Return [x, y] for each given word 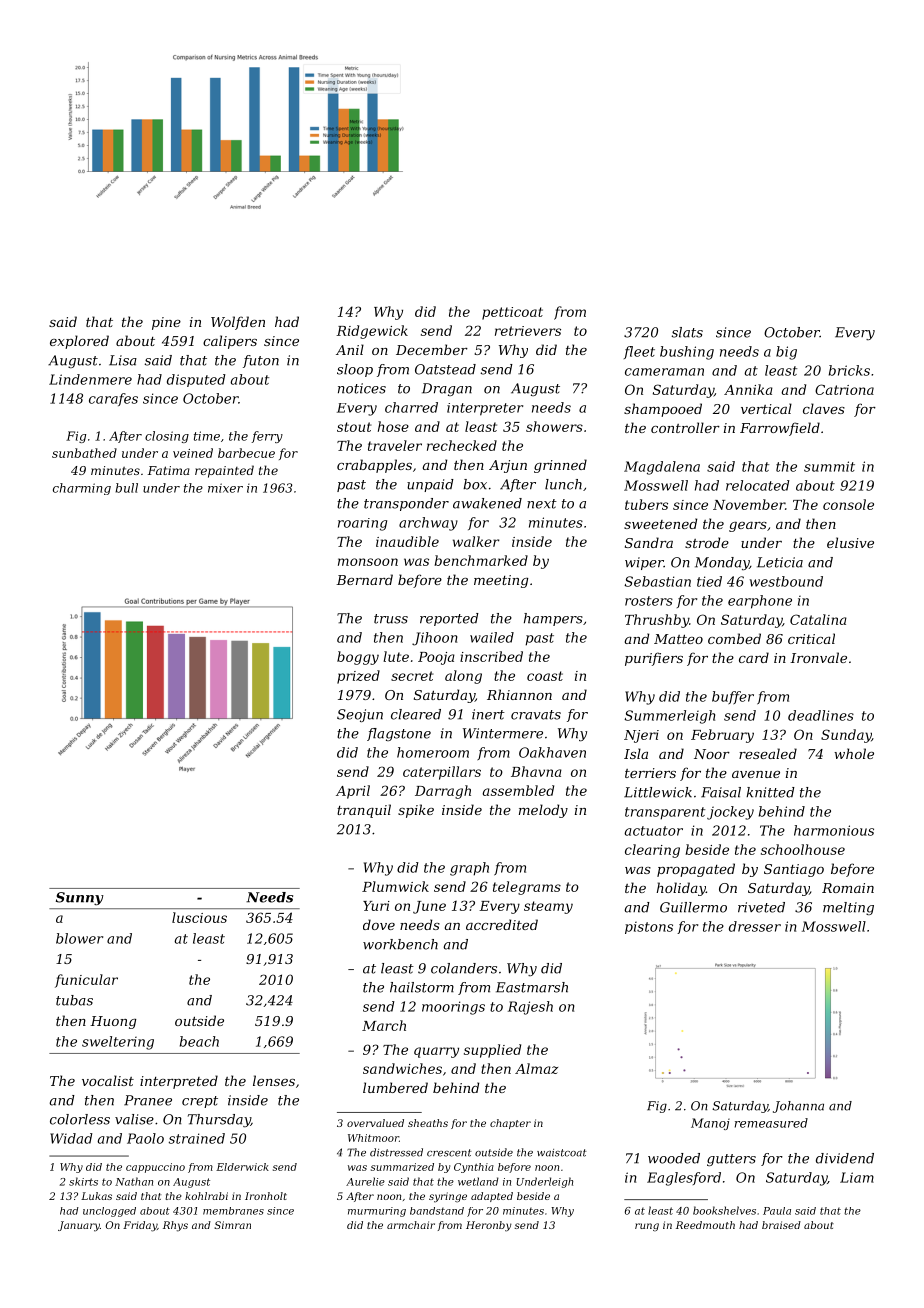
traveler [395, 445]
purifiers [654, 659]
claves [824, 408]
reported [449, 619]
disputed [196, 380]
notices [362, 388]
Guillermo [693, 907]
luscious [199, 917]
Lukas [96, 1196]
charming [82, 489]
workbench [400, 944]
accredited [502, 924]
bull [126, 488]
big [786, 353]
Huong [113, 1022]
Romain [848, 888]
